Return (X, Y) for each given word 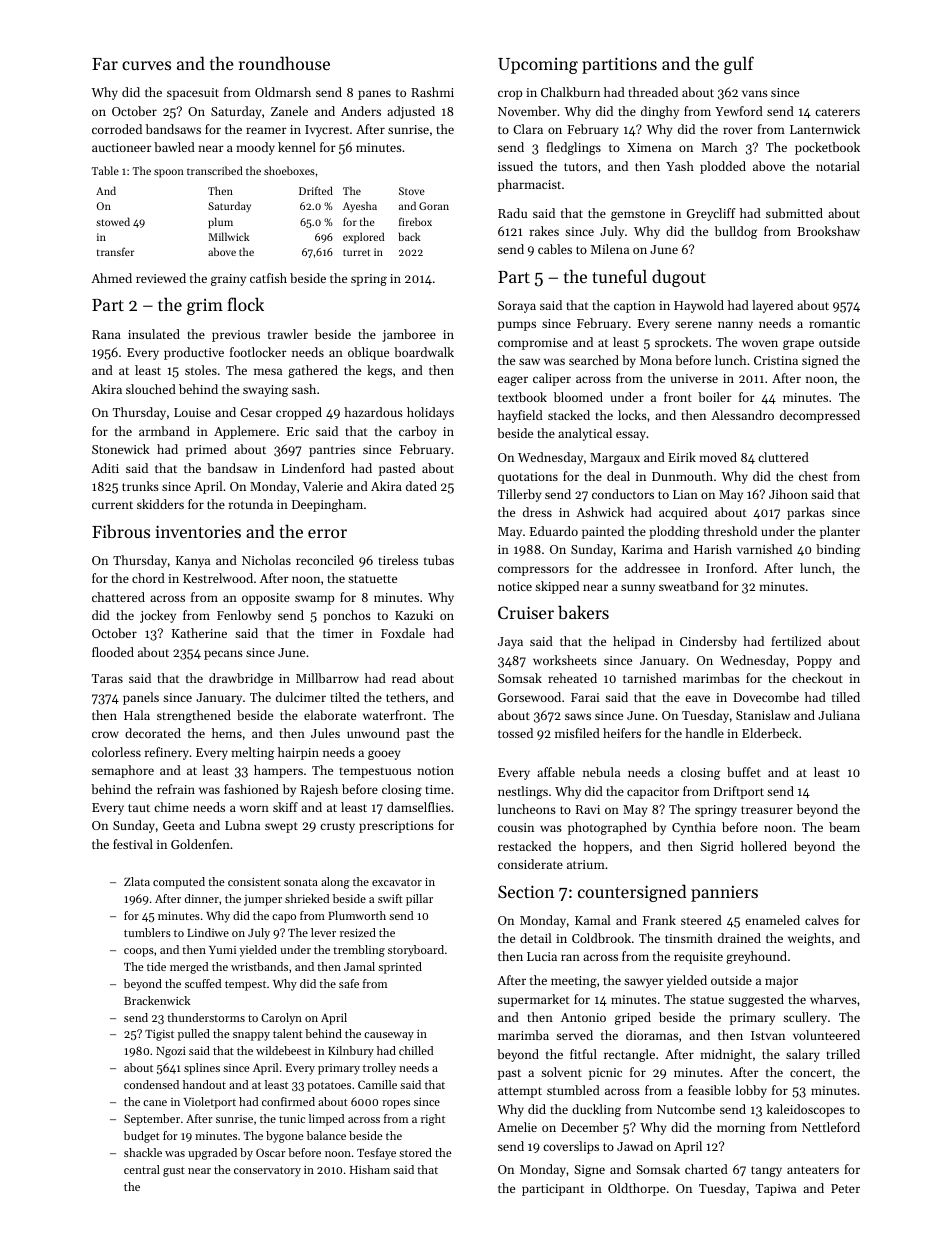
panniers (724, 894)
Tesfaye (376, 1154)
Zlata (137, 881)
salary (803, 1055)
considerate (530, 864)
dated (421, 486)
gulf (739, 65)
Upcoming (538, 66)
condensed (151, 1084)
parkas (806, 513)
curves (146, 65)
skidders (160, 504)
